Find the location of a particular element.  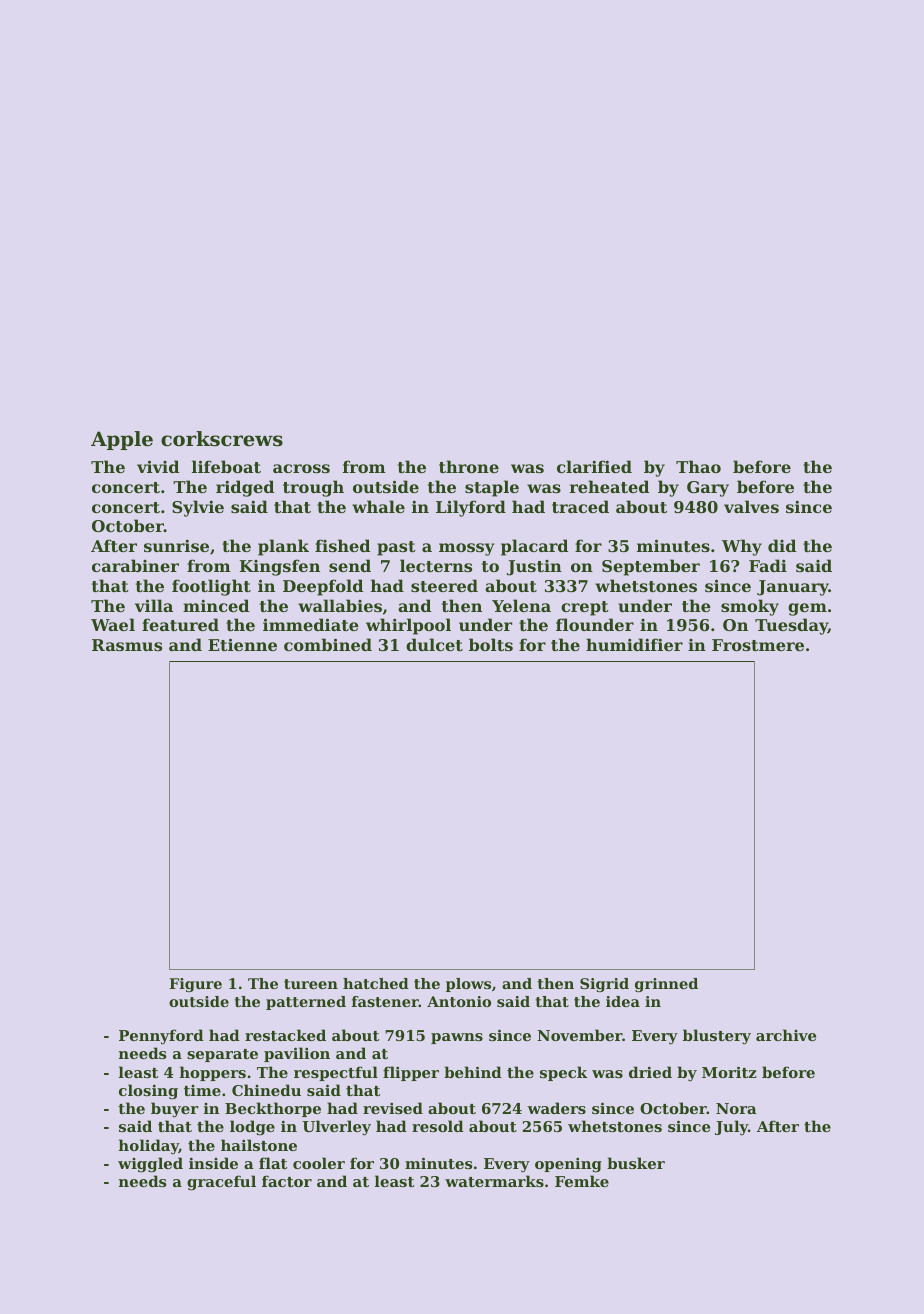

patterned is located at coordinates (306, 1003).
